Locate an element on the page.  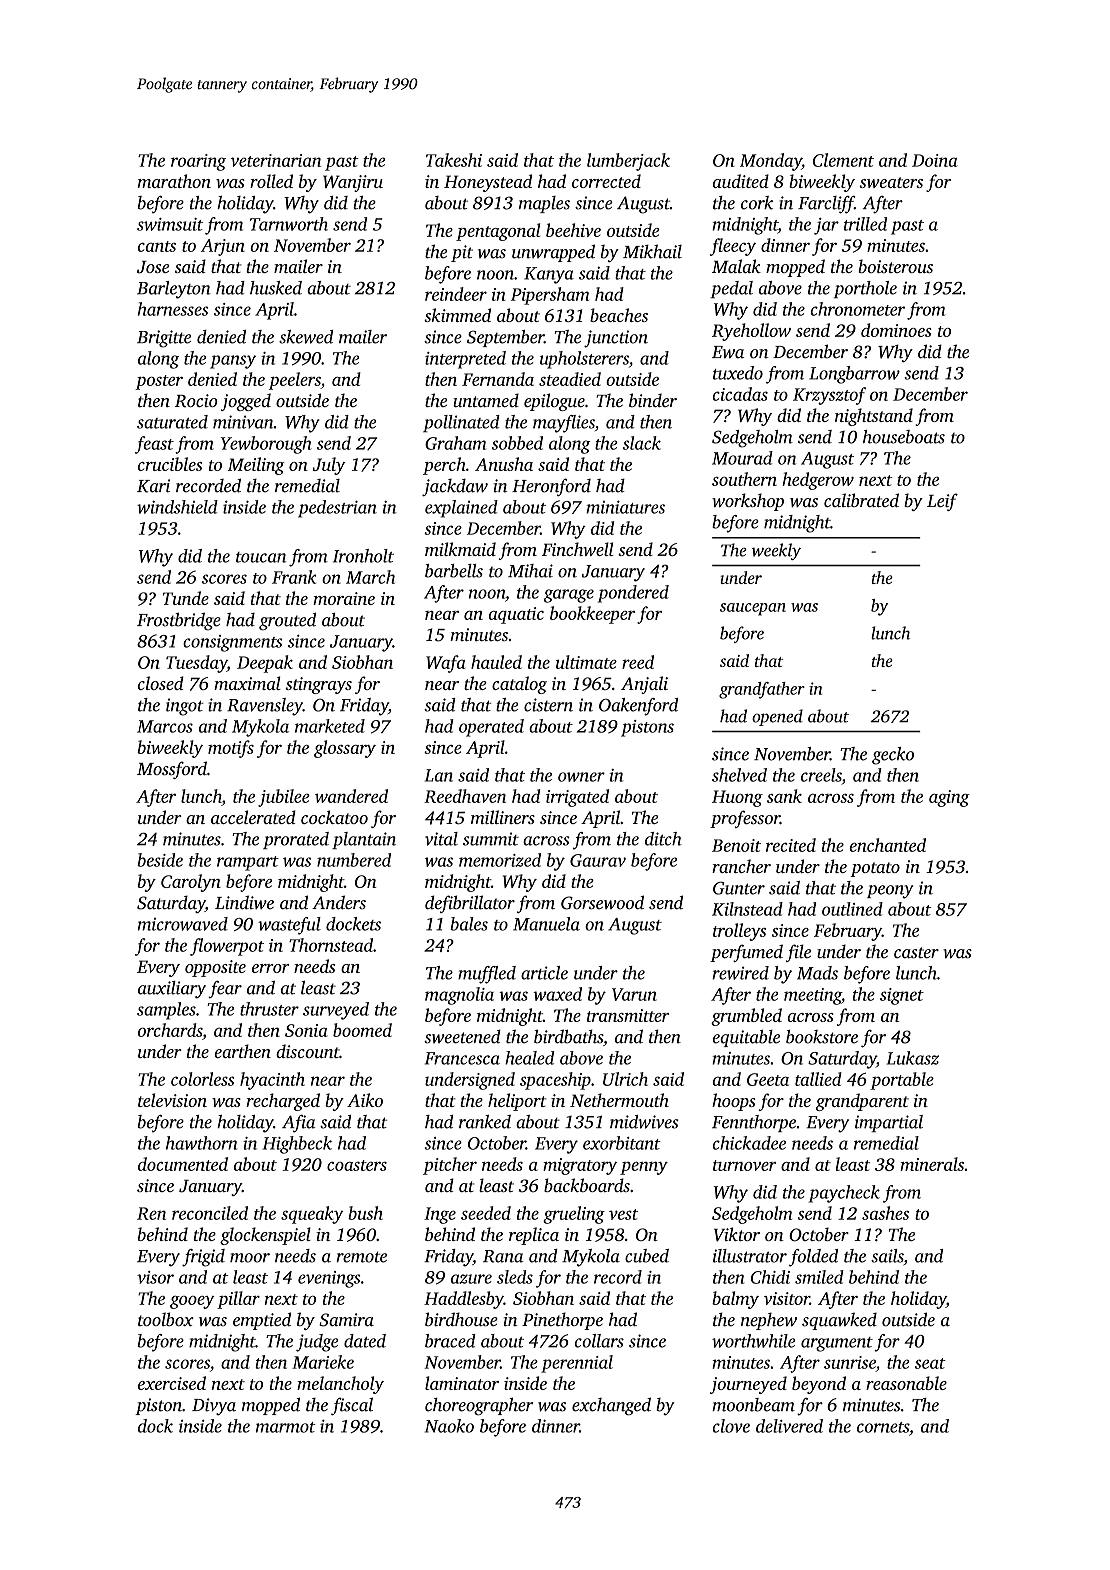
Heronford is located at coordinates (551, 487).
